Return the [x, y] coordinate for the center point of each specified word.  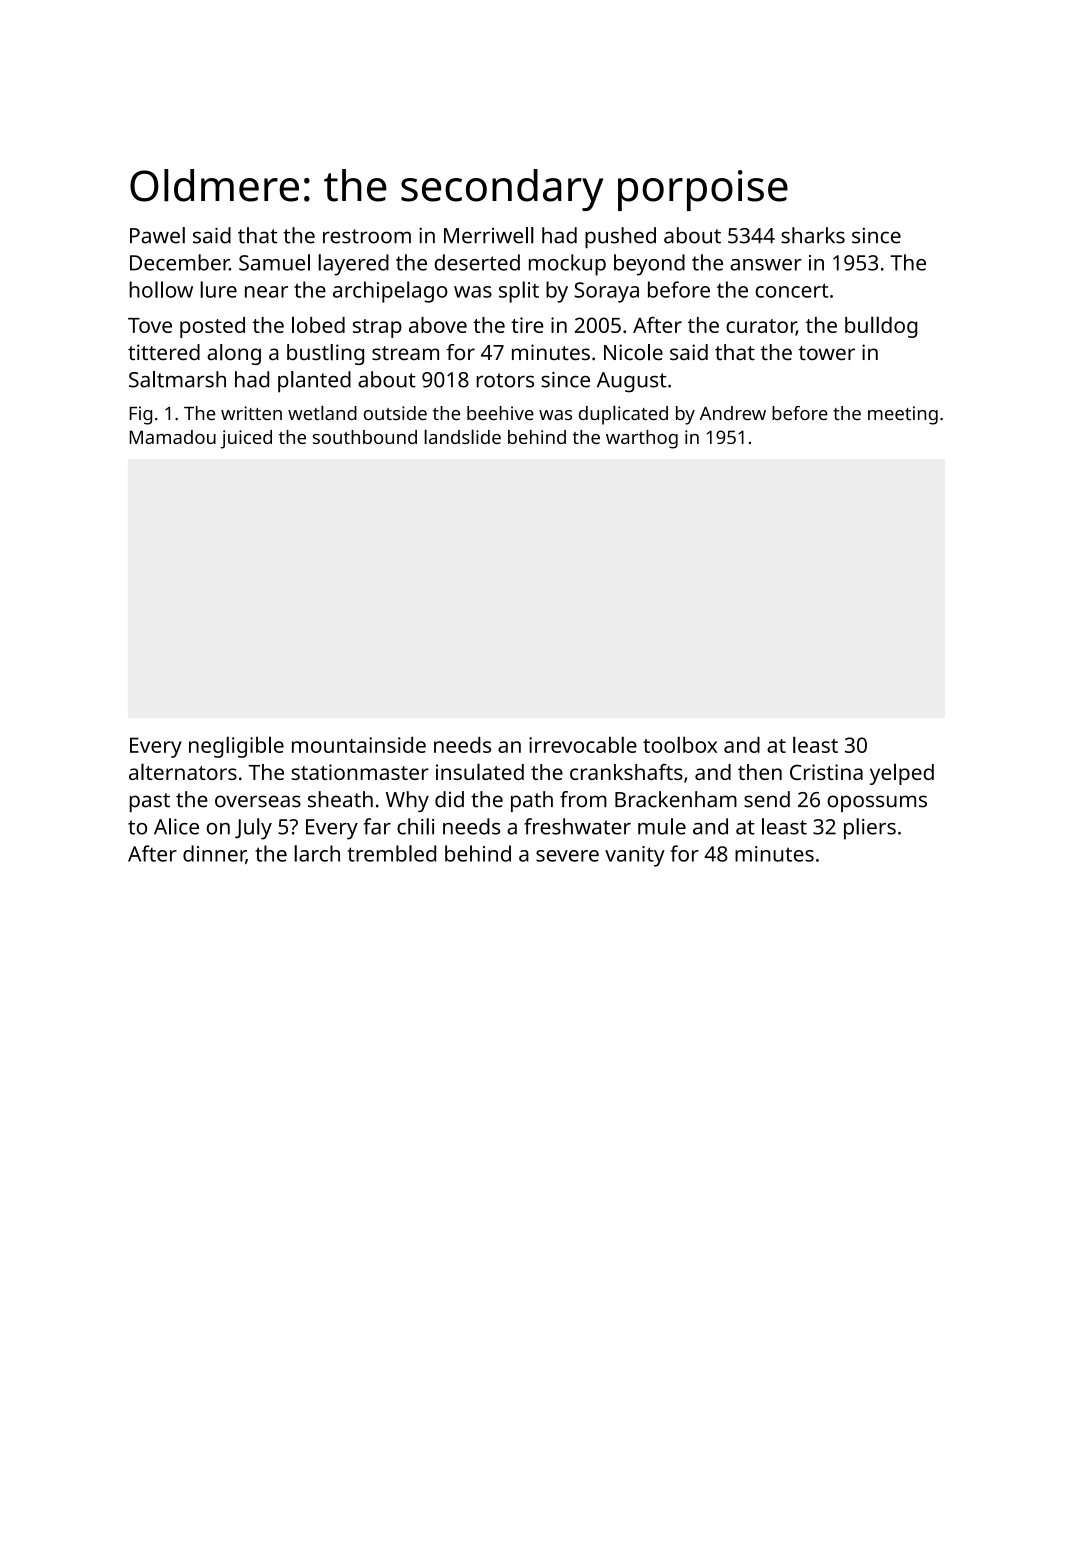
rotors [505, 380]
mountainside [359, 745]
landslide [462, 436]
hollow [161, 289]
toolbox [680, 744]
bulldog [881, 327]
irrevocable [583, 744]
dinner [214, 854]
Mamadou [173, 437]
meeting [903, 415]
